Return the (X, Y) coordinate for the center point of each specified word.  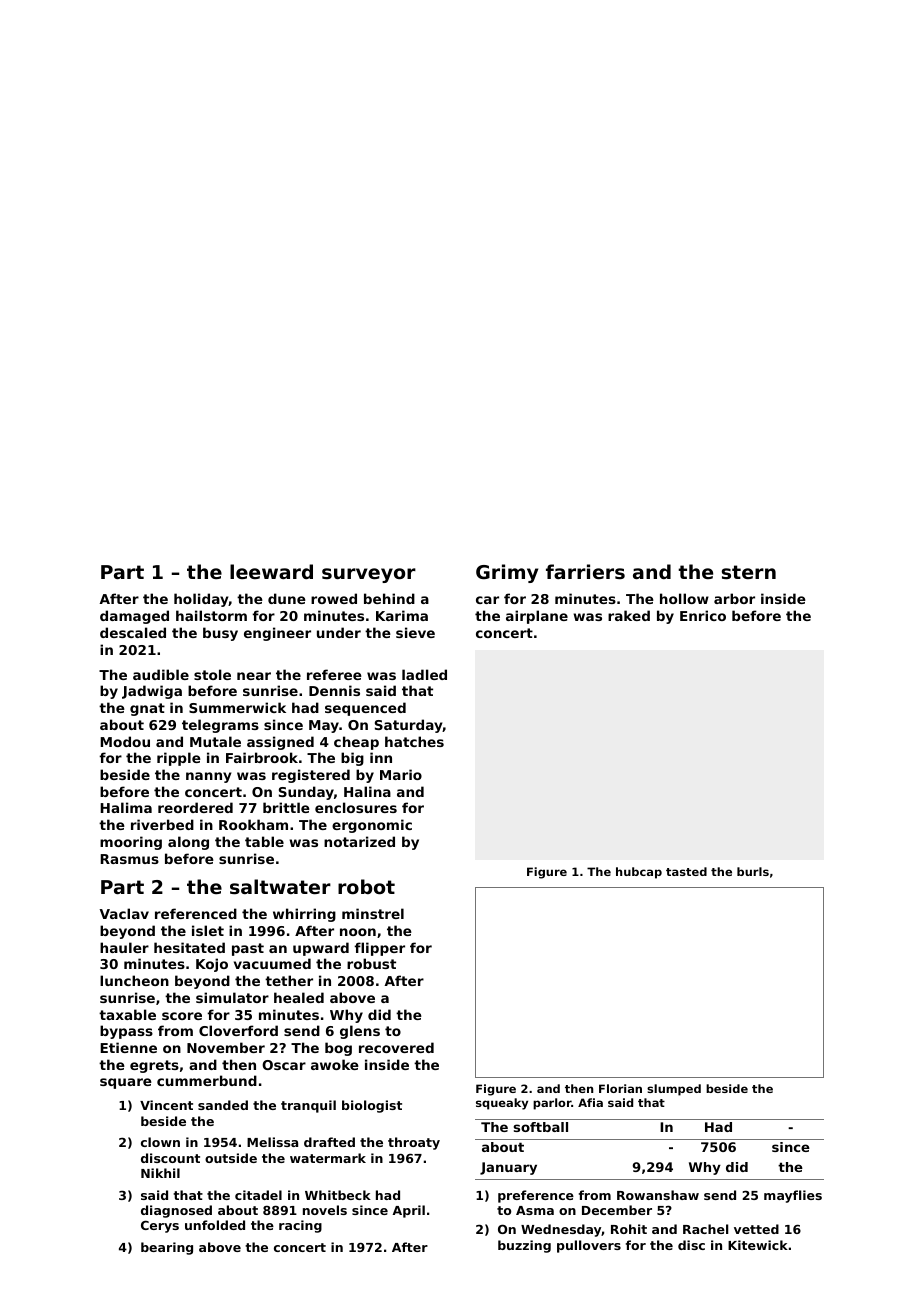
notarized (359, 841)
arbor (734, 598)
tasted (686, 871)
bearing (167, 1248)
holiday (201, 600)
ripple (179, 759)
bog (338, 1049)
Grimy (507, 573)
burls (753, 871)
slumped (674, 1090)
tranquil (308, 1106)
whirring (304, 915)
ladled (424, 674)
